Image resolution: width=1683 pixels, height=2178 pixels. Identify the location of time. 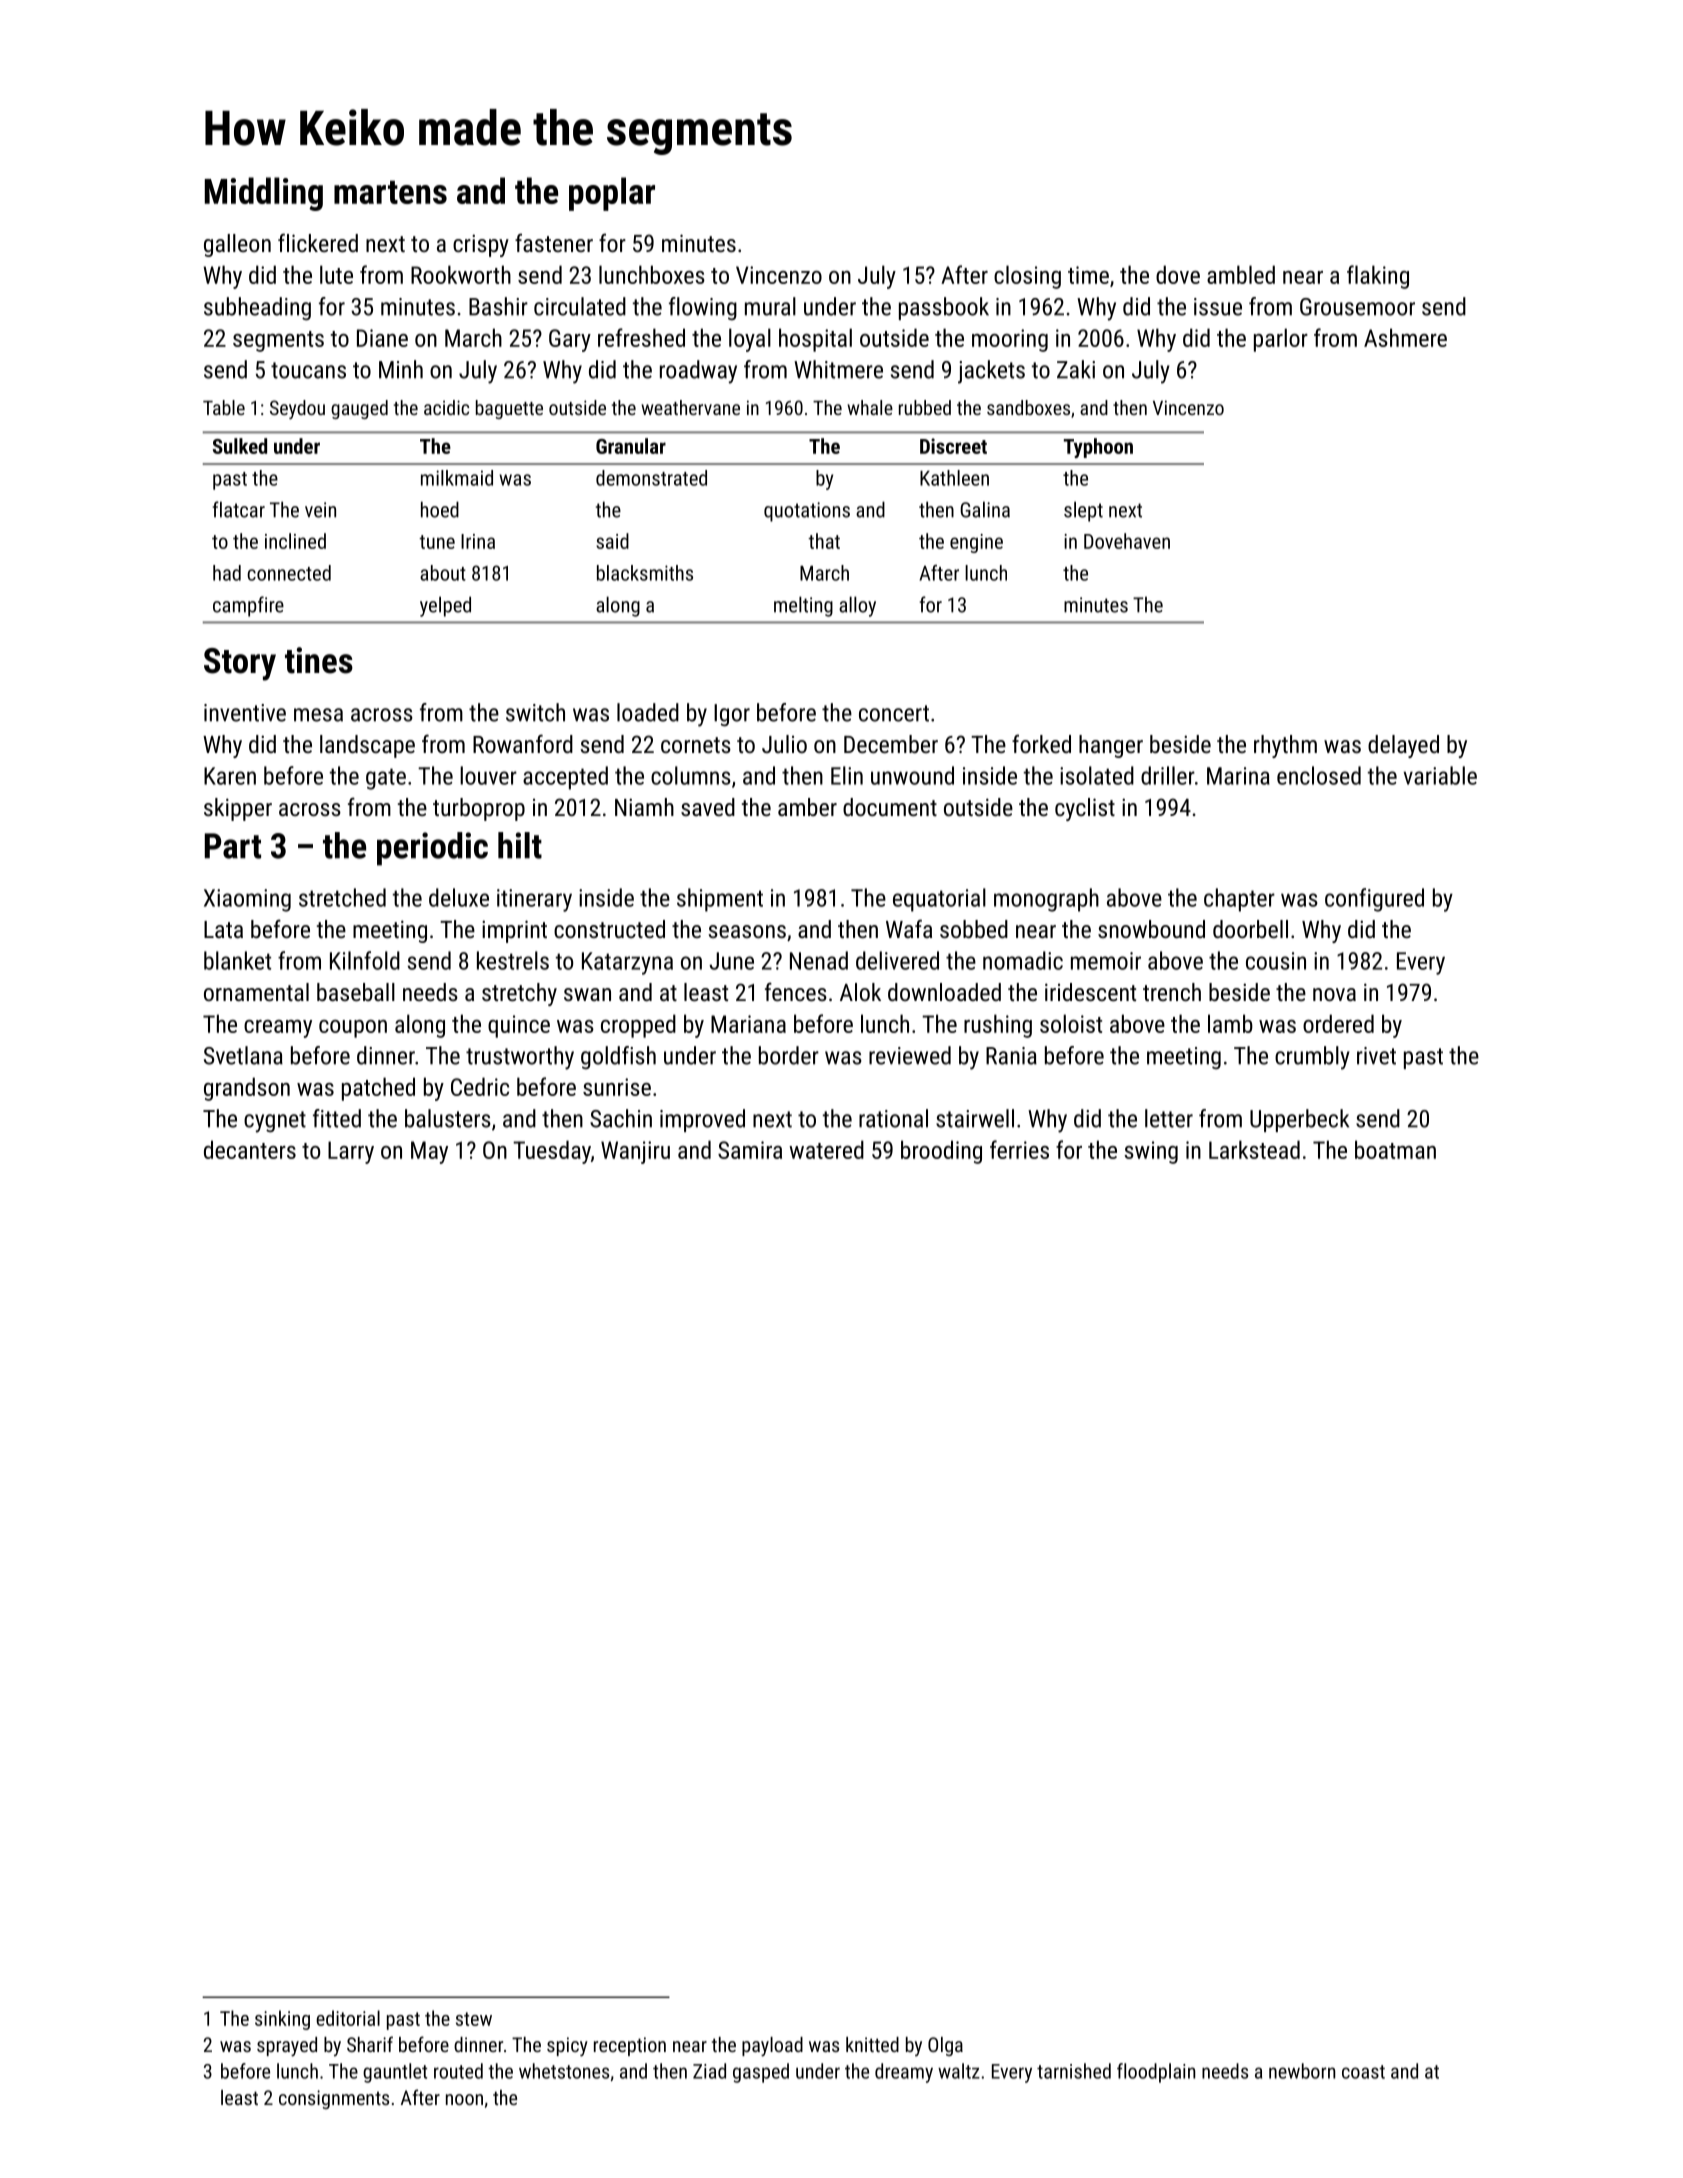
(1088, 275).
